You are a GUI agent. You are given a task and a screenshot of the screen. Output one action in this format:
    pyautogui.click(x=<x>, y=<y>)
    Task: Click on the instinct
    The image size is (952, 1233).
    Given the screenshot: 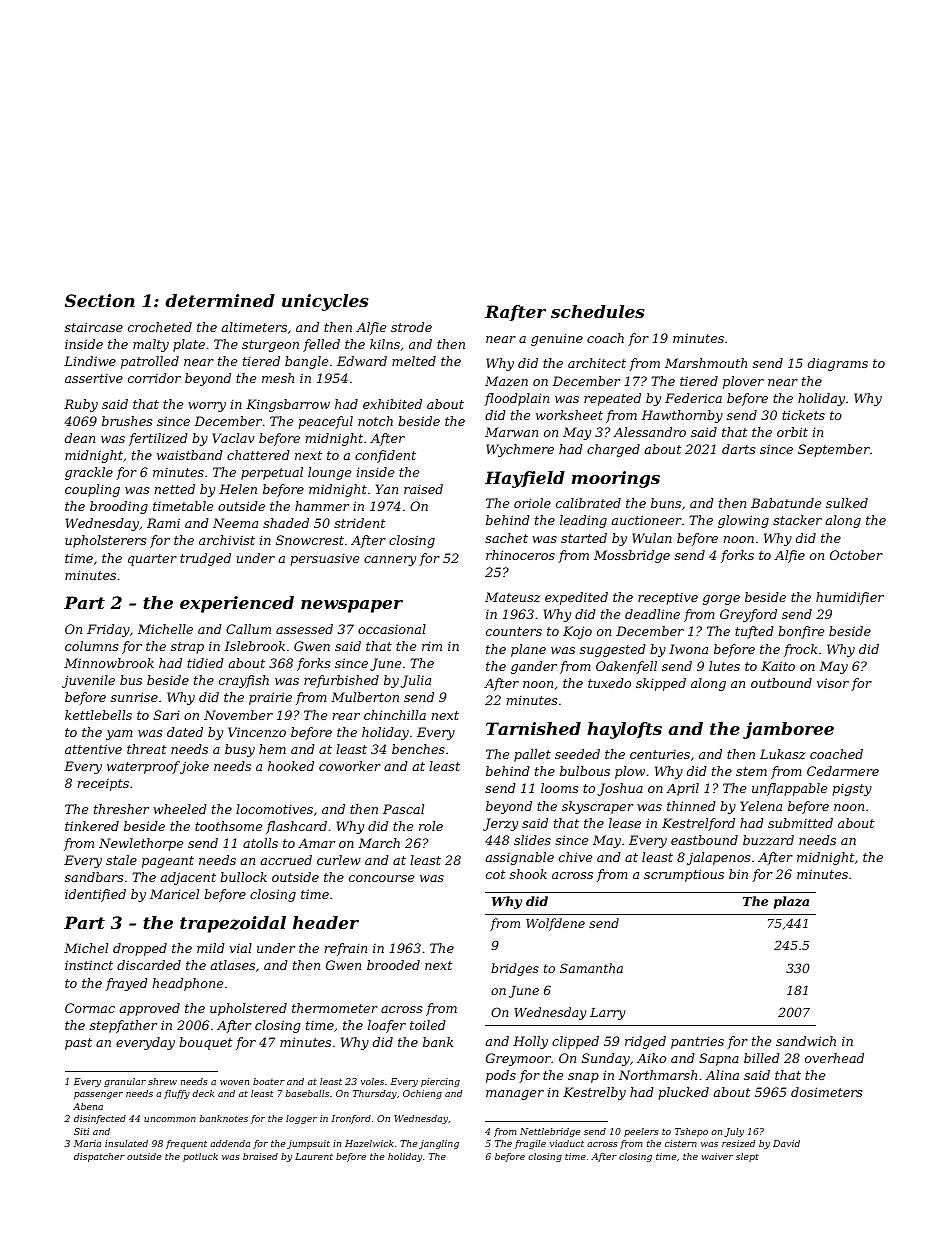 What is the action you would take?
    pyautogui.click(x=89, y=965)
